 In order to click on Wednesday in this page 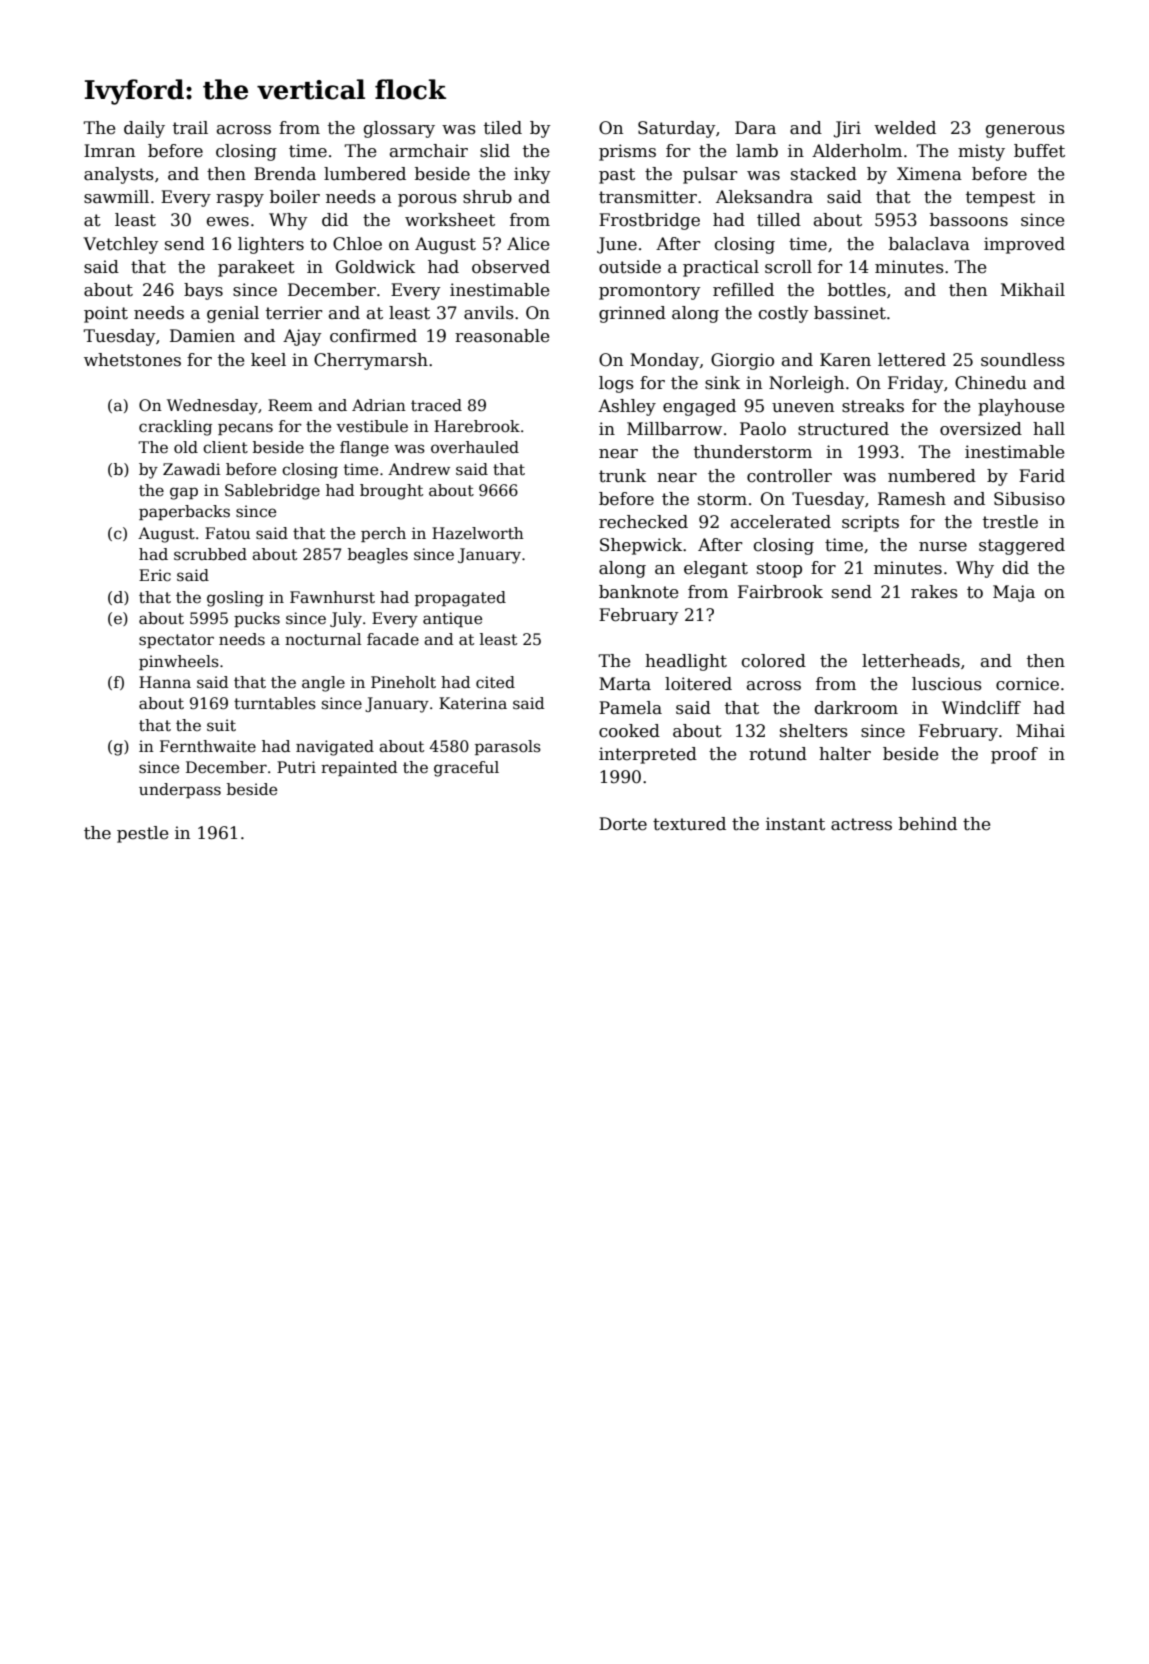, I will do `click(212, 407)`.
